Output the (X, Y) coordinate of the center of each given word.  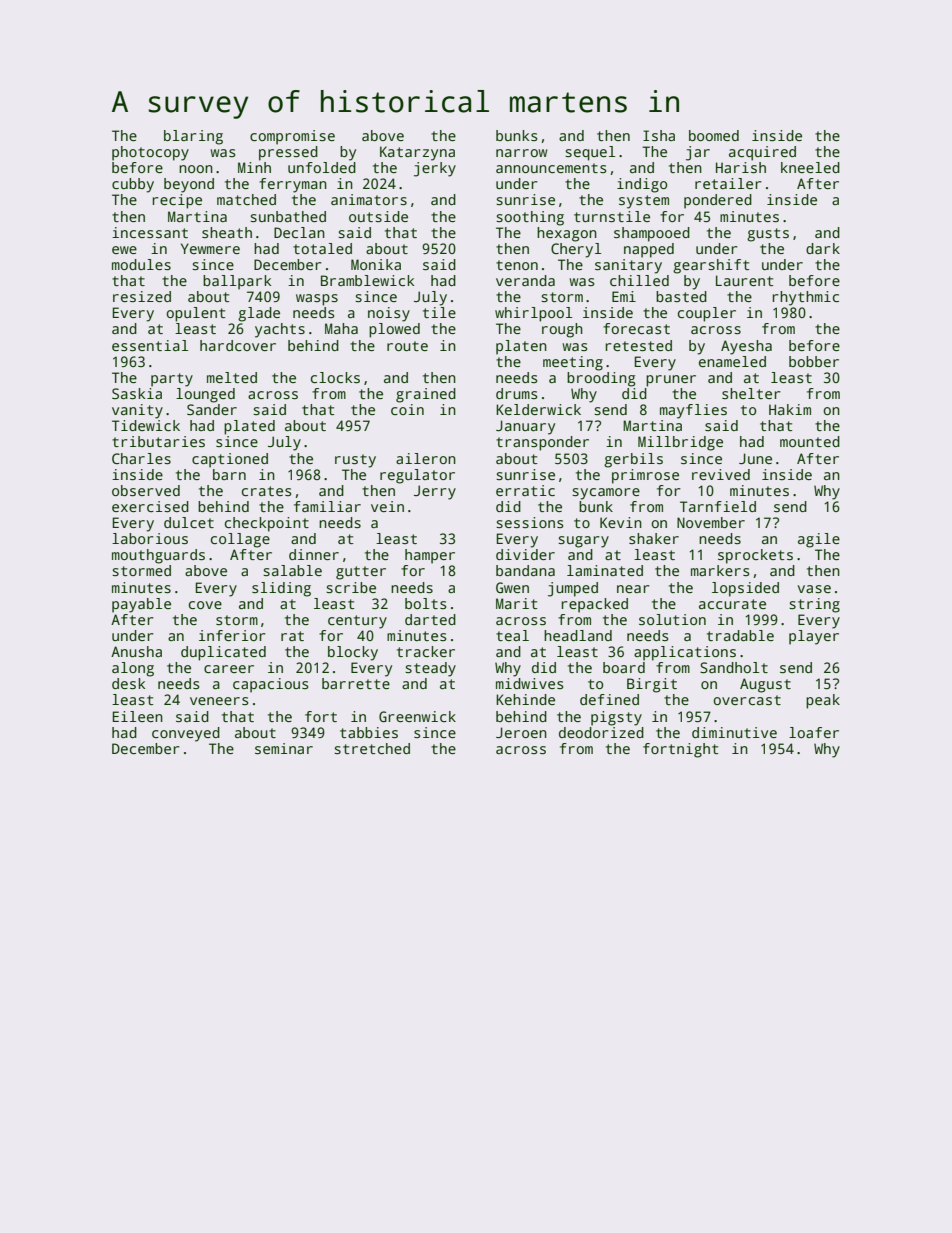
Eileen (138, 716)
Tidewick (146, 425)
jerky (435, 169)
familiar (327, 506)
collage (240, 540)
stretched (372, 748)
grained (426, 395)
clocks (335, 377)
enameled (732, 361)
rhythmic (806, 298)
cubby (133, 185)
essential (150, 345)
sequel (590, 153)
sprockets (755, 556)
